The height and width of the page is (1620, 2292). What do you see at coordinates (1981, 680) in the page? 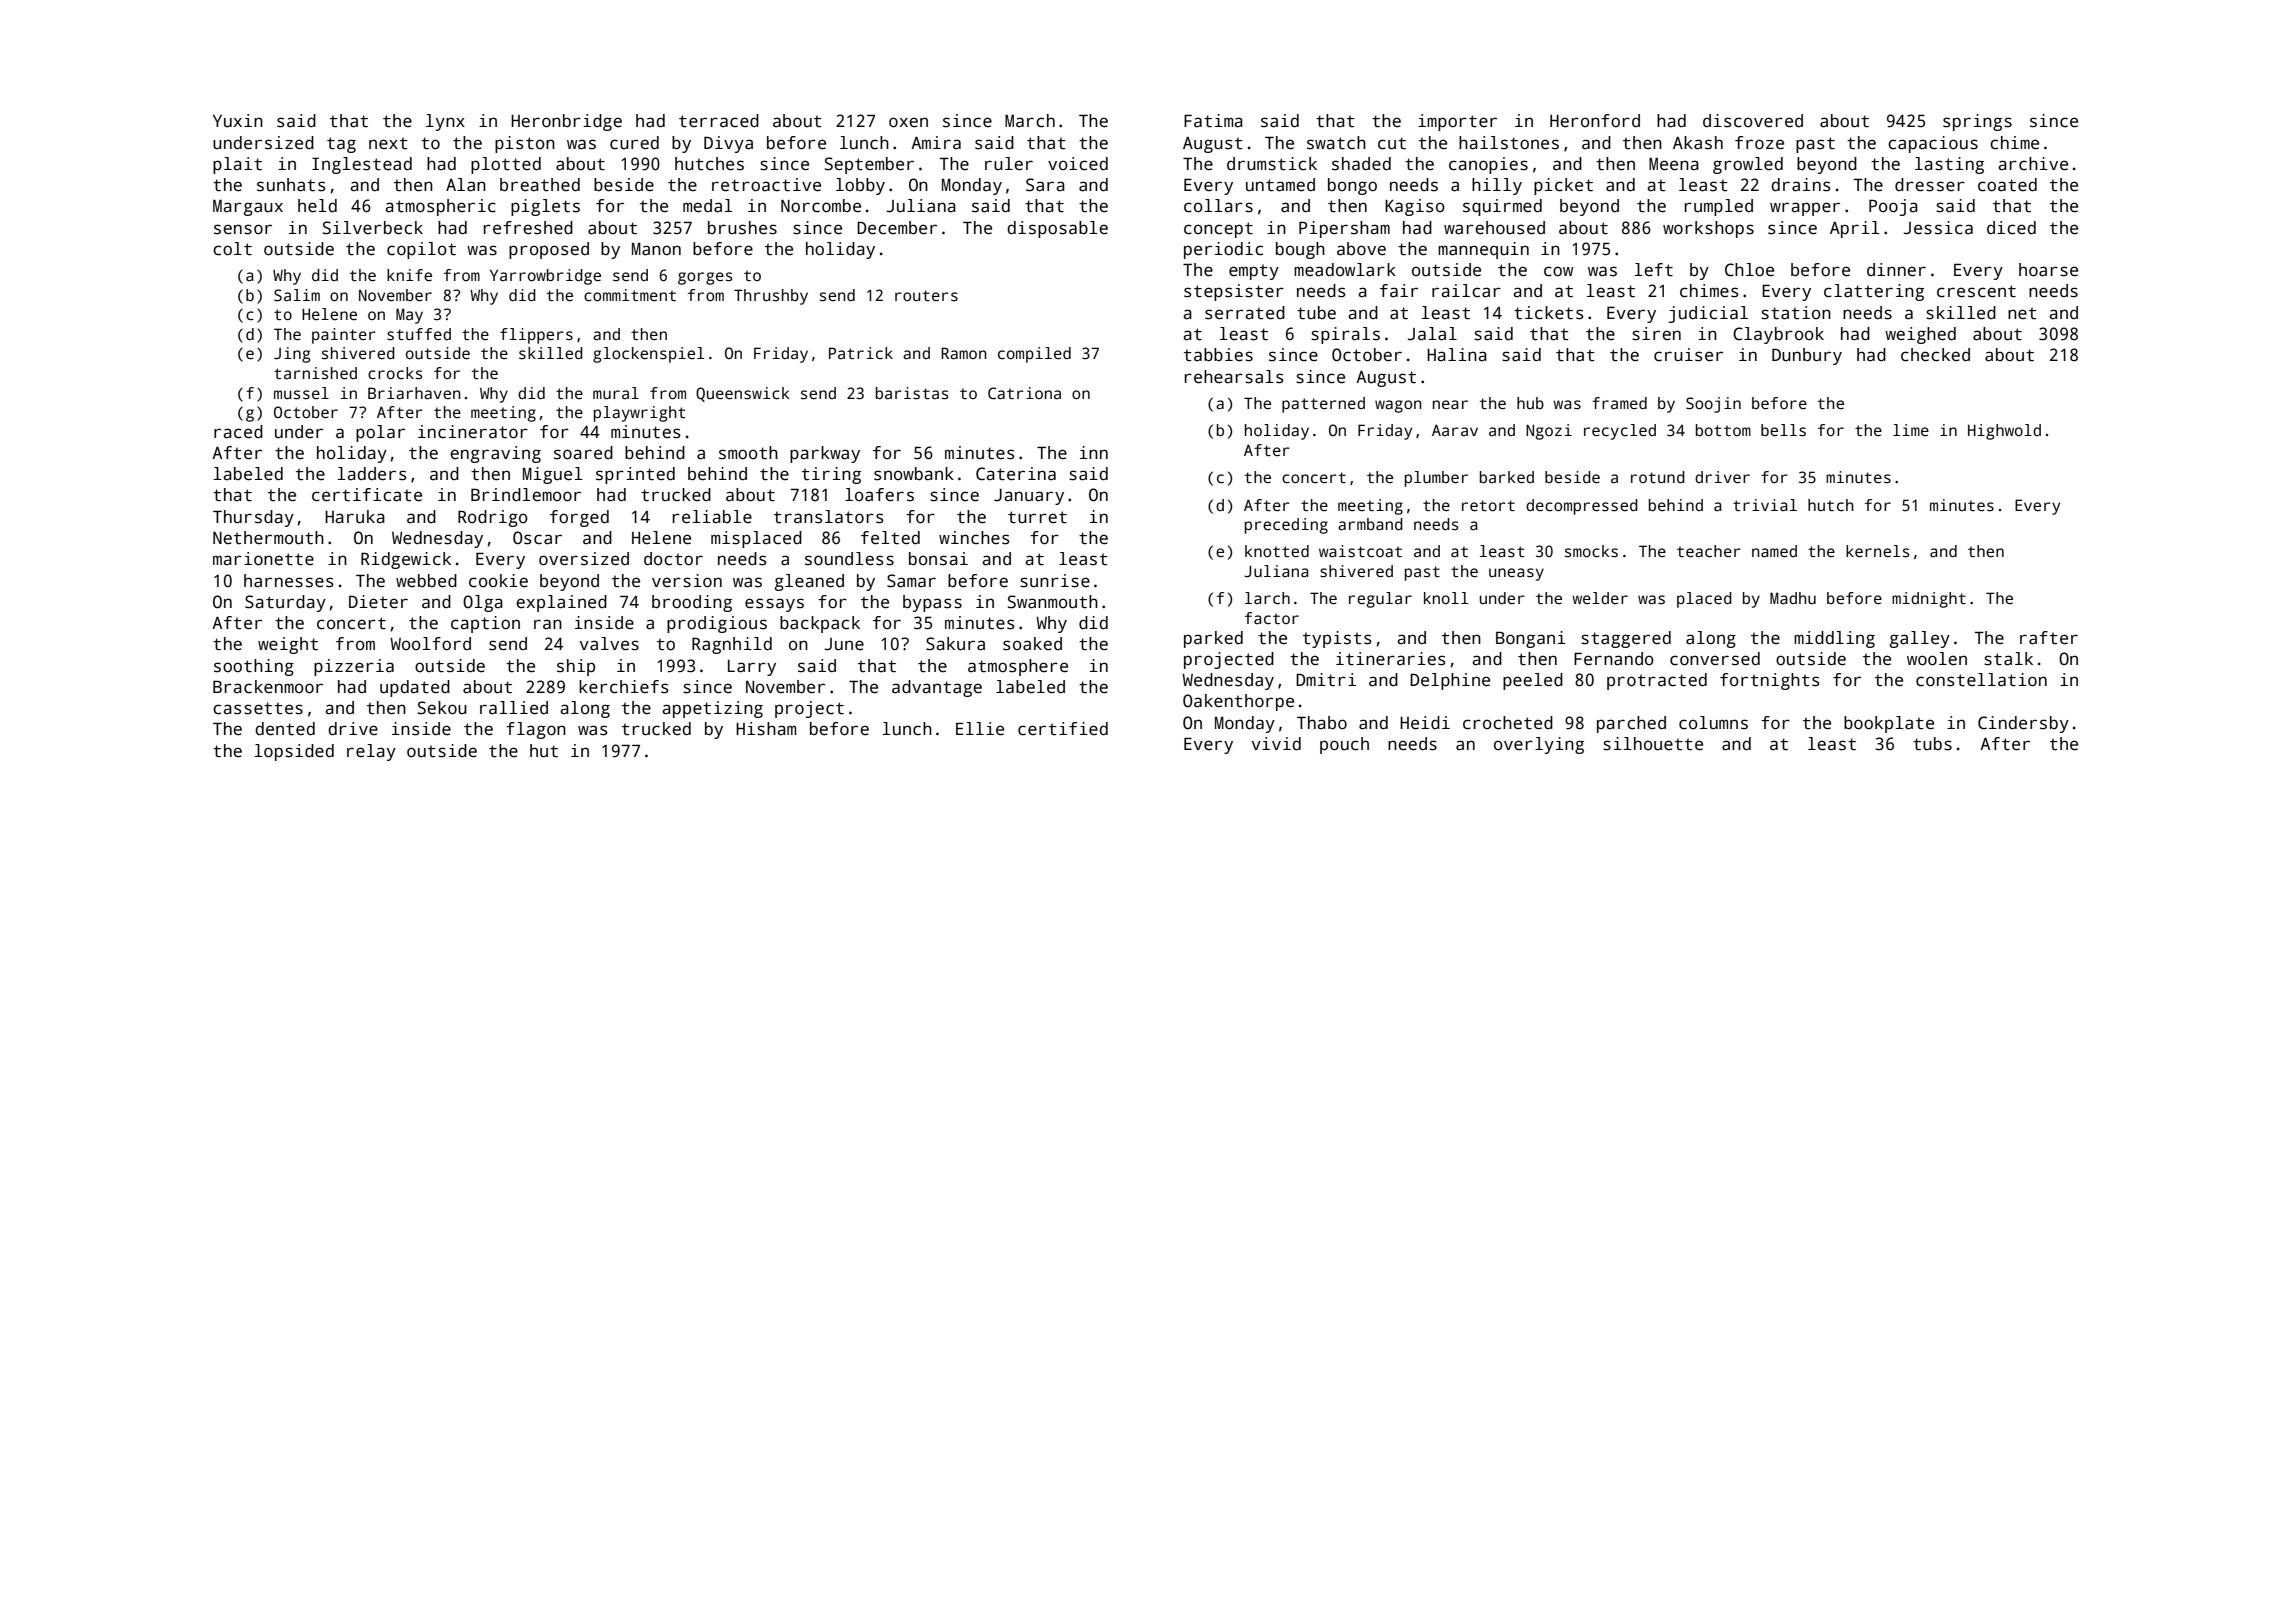
I see `constellation` at bounding box center [1981, 680].
